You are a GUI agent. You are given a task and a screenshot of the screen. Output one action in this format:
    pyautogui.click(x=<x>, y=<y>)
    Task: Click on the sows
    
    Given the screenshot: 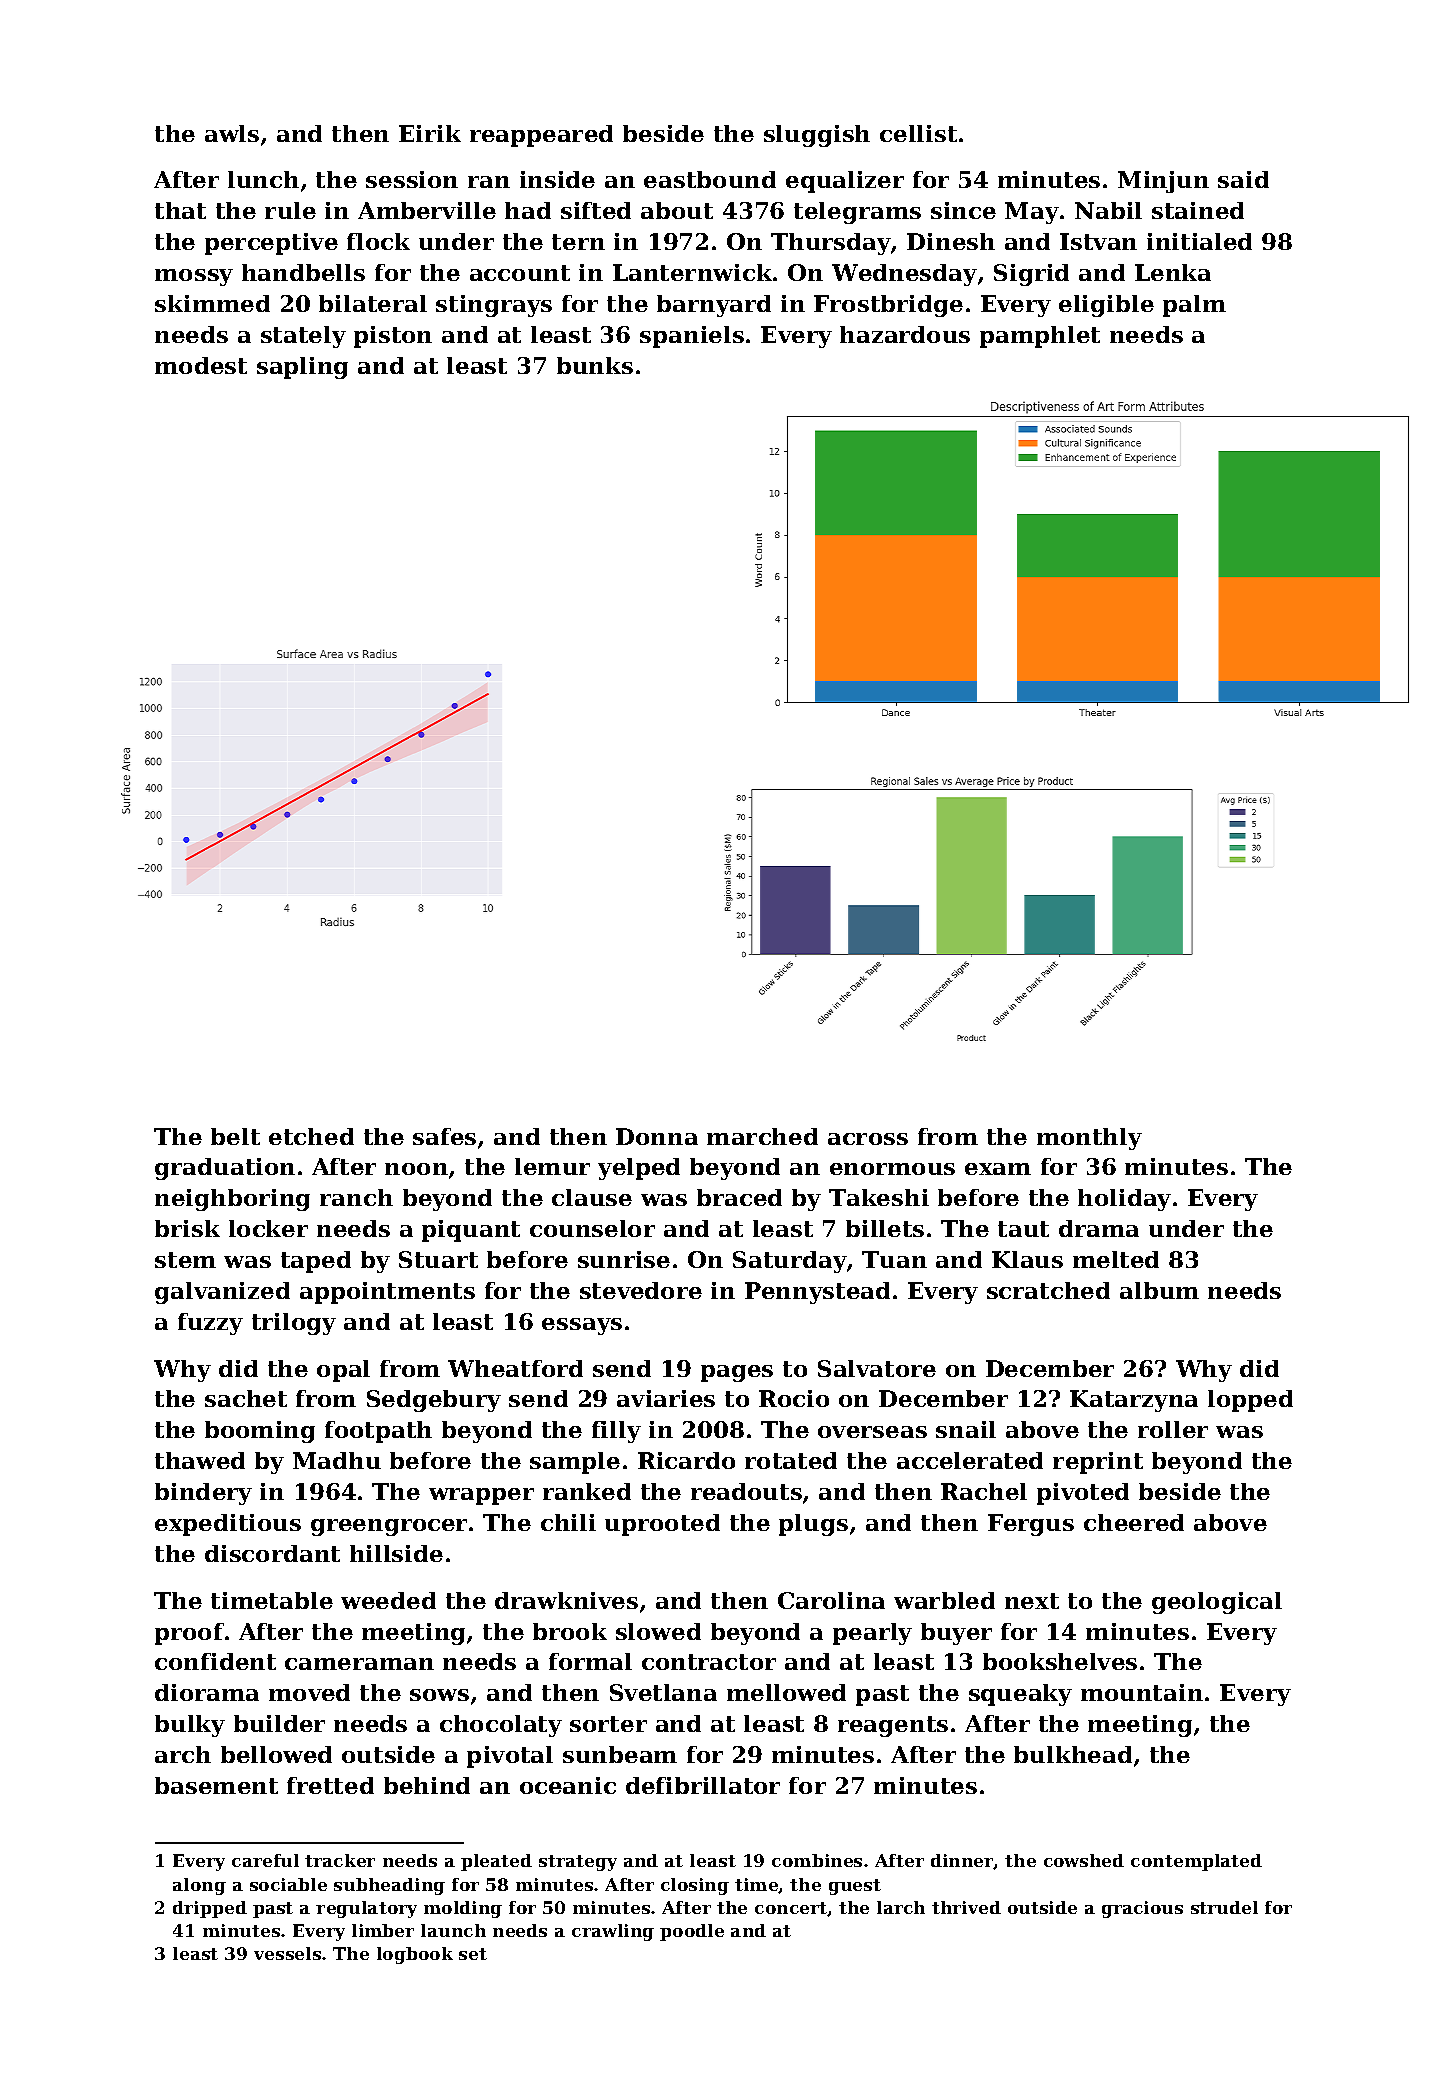 What is the action you would take?
    pyautogui.click(x=439, y=1695)
